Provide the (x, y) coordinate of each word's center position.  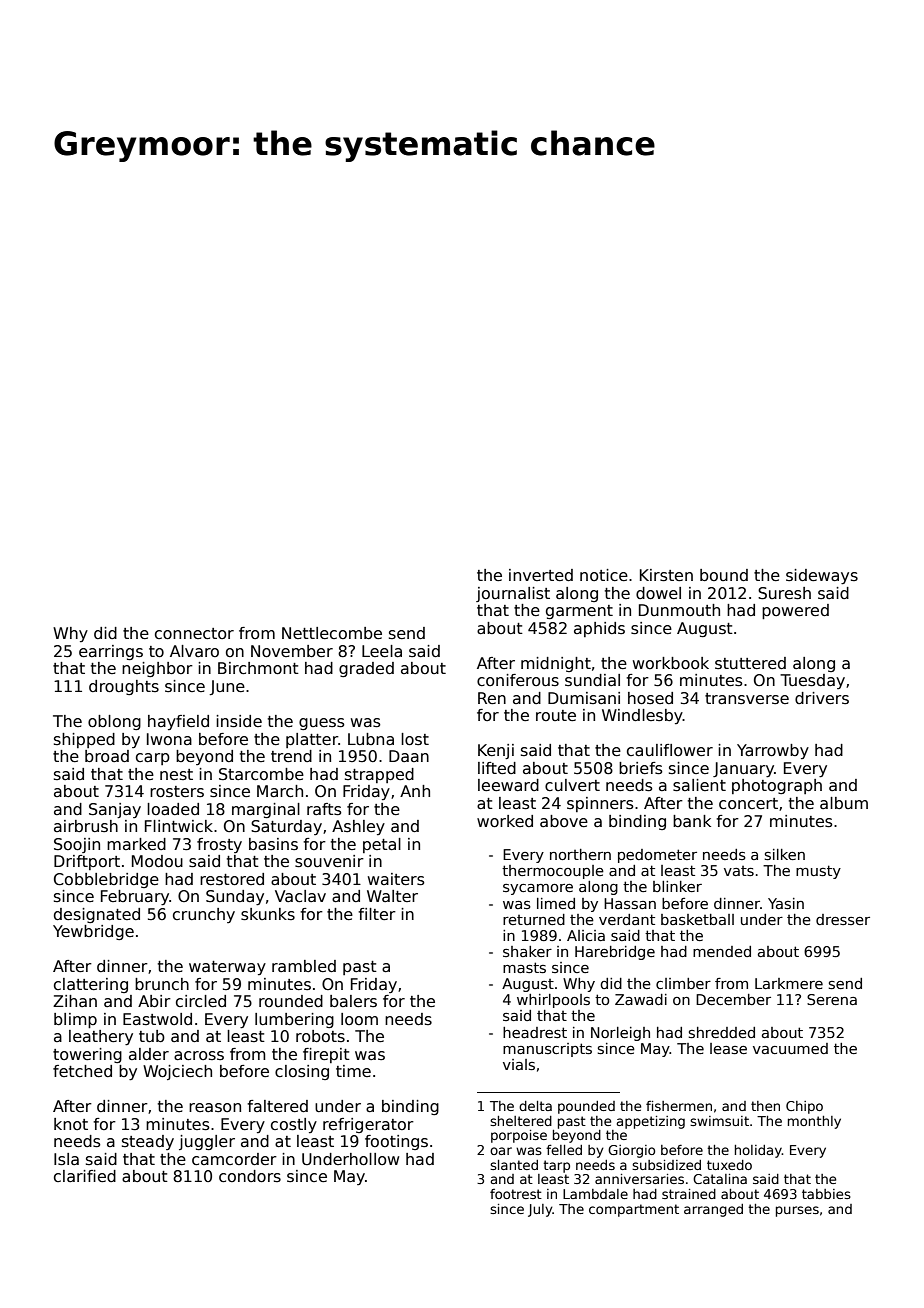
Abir (154, 1001)
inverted (541, 575)
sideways (822, 577)
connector (194, 634)
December (733, 999)
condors (250, 1176)
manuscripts (547, 1050)
